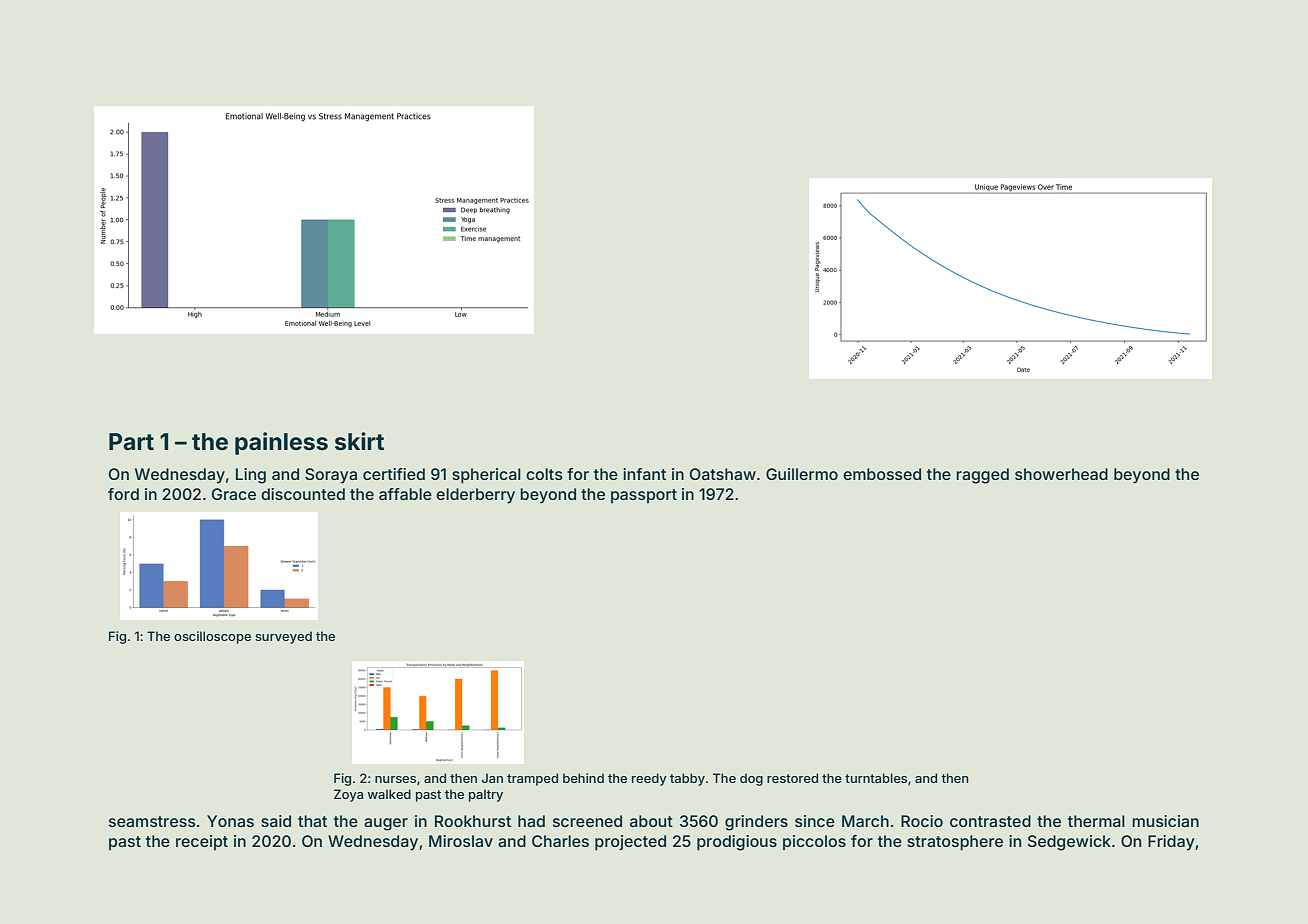 The image size is (1308, 924). Describe the element at coordinates (234, 494) in the document. I see `Grace` at that location.
